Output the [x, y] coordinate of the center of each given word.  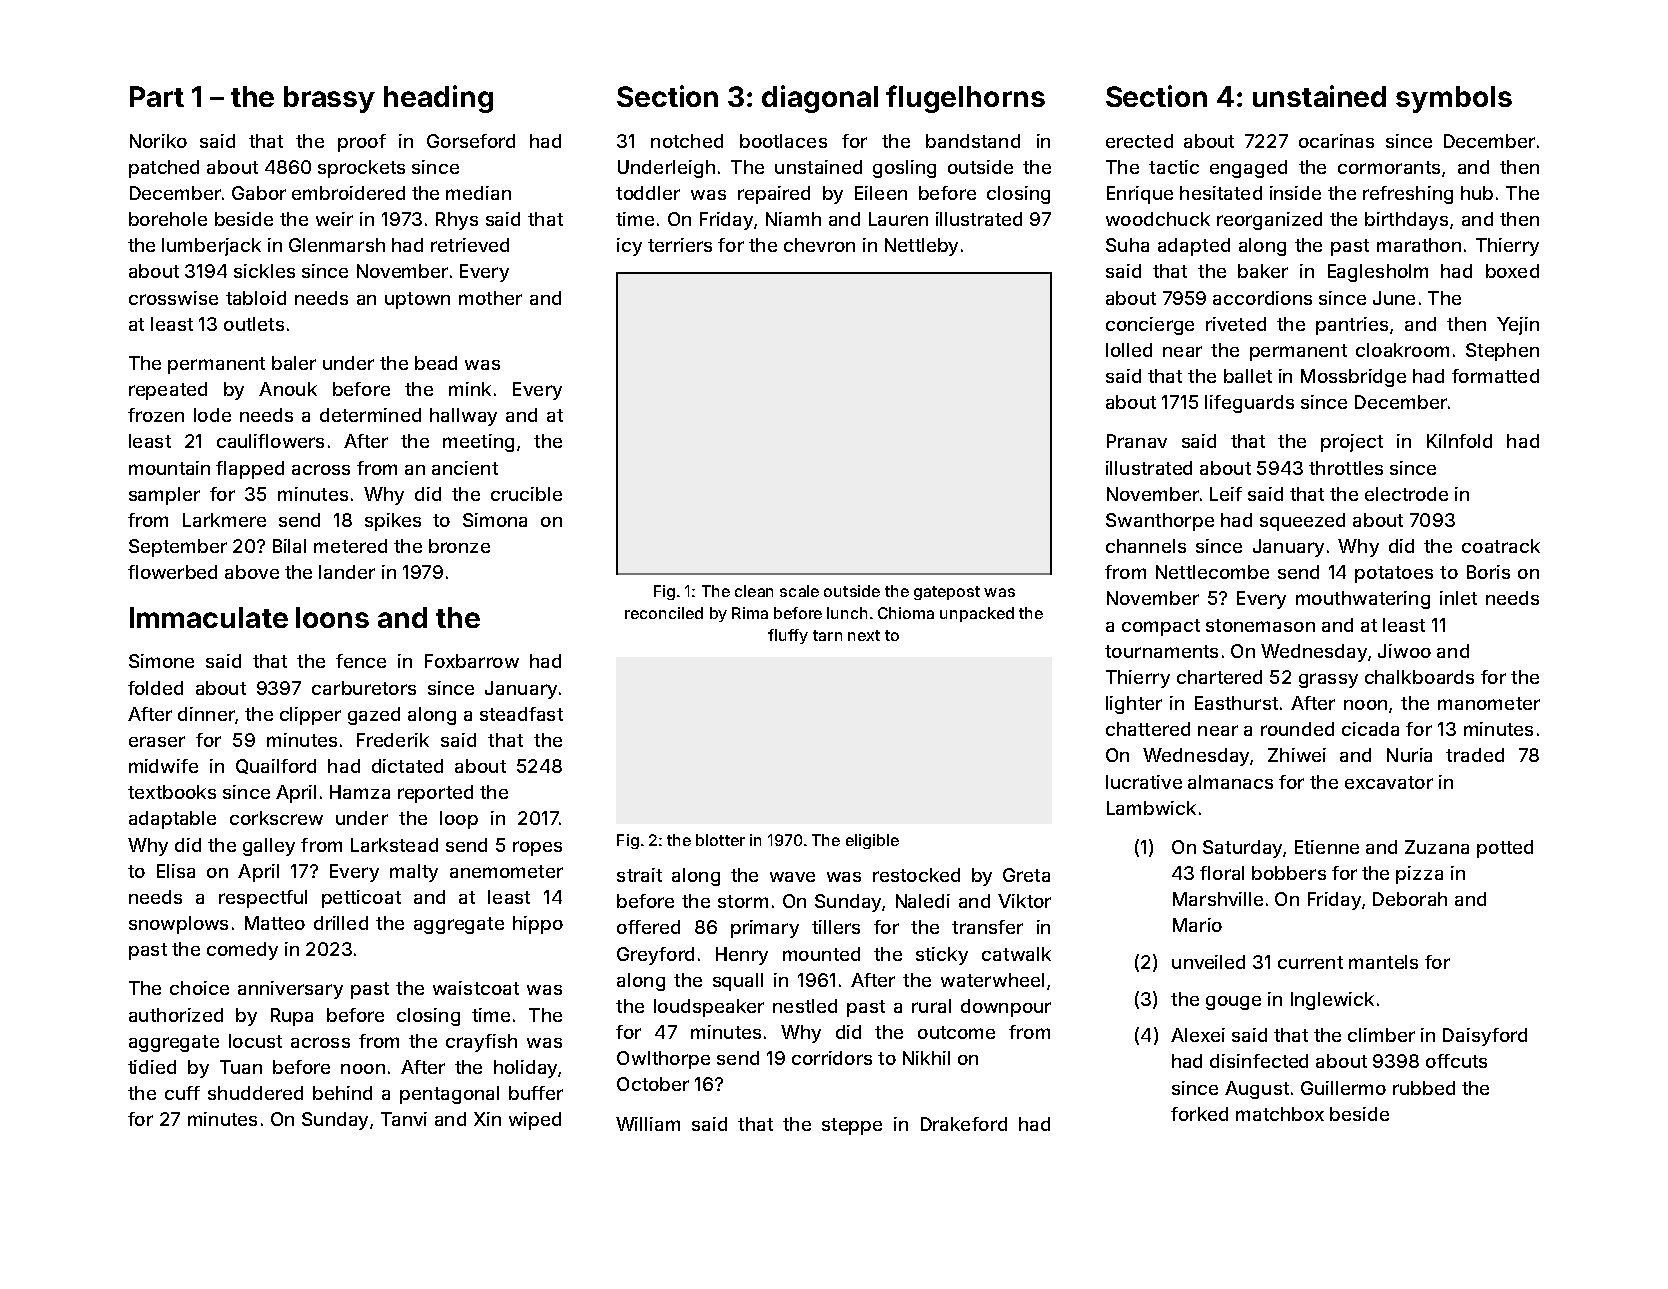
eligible [872, 841]
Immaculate [209, 617]
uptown [417, 300]
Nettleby [921, 247]
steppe [852, 1126]
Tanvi [404, 1119]
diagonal [820, 99]
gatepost [947, 593]
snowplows [178, 925]
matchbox [1280, 1114]
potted [1505, 849]
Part [157, 96]
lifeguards [1249, 404]
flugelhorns [965, 99]
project [1352, 443]
